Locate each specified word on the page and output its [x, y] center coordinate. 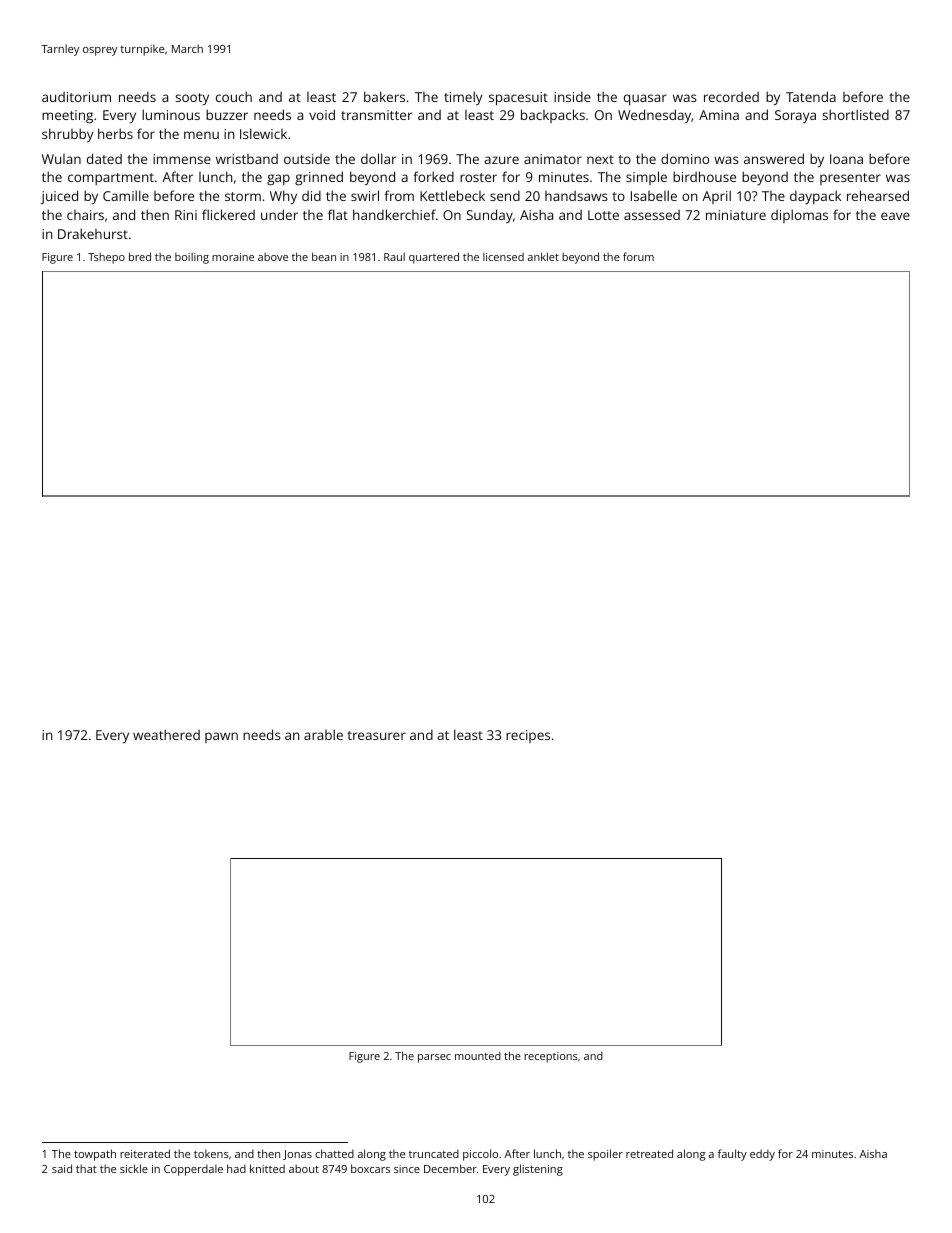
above [273, 257]
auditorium [76, 97]
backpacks [553, 116]
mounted [478, 1056]
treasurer [376, 735]
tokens [211, 1153]
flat [338, 214]
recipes [528, 736]
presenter [850, 179]
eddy [762, 1155]
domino [685, 158]
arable [323, 734]
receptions [550, 1057]
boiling [192, 258]
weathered [166, 734]
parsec [434, 1058]
